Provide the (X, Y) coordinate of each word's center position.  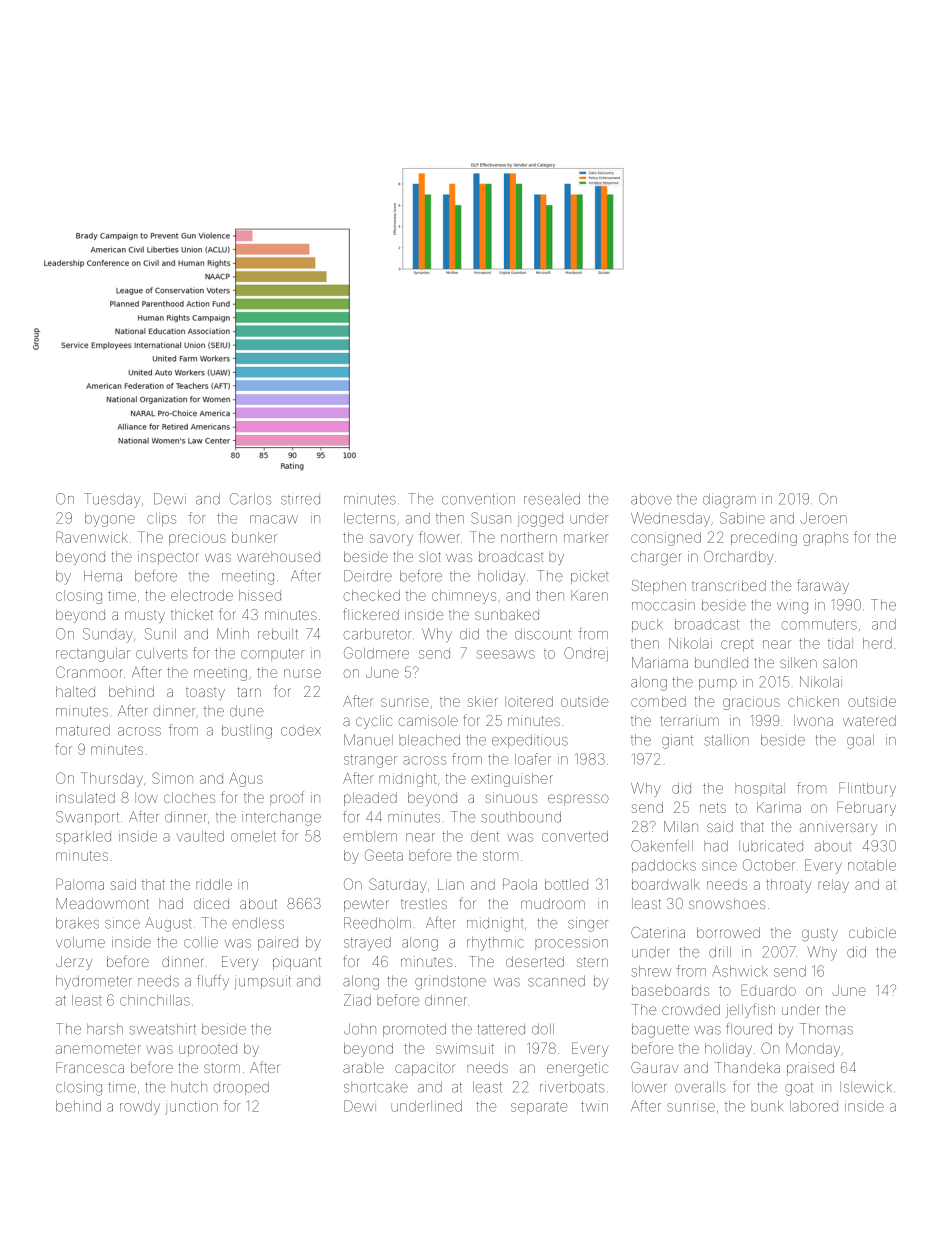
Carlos (250, 499)
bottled (566, 884)
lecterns (369, 518)
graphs (825, 539)
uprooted (208, 1051)
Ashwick (740, 971)
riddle (214, 884)
